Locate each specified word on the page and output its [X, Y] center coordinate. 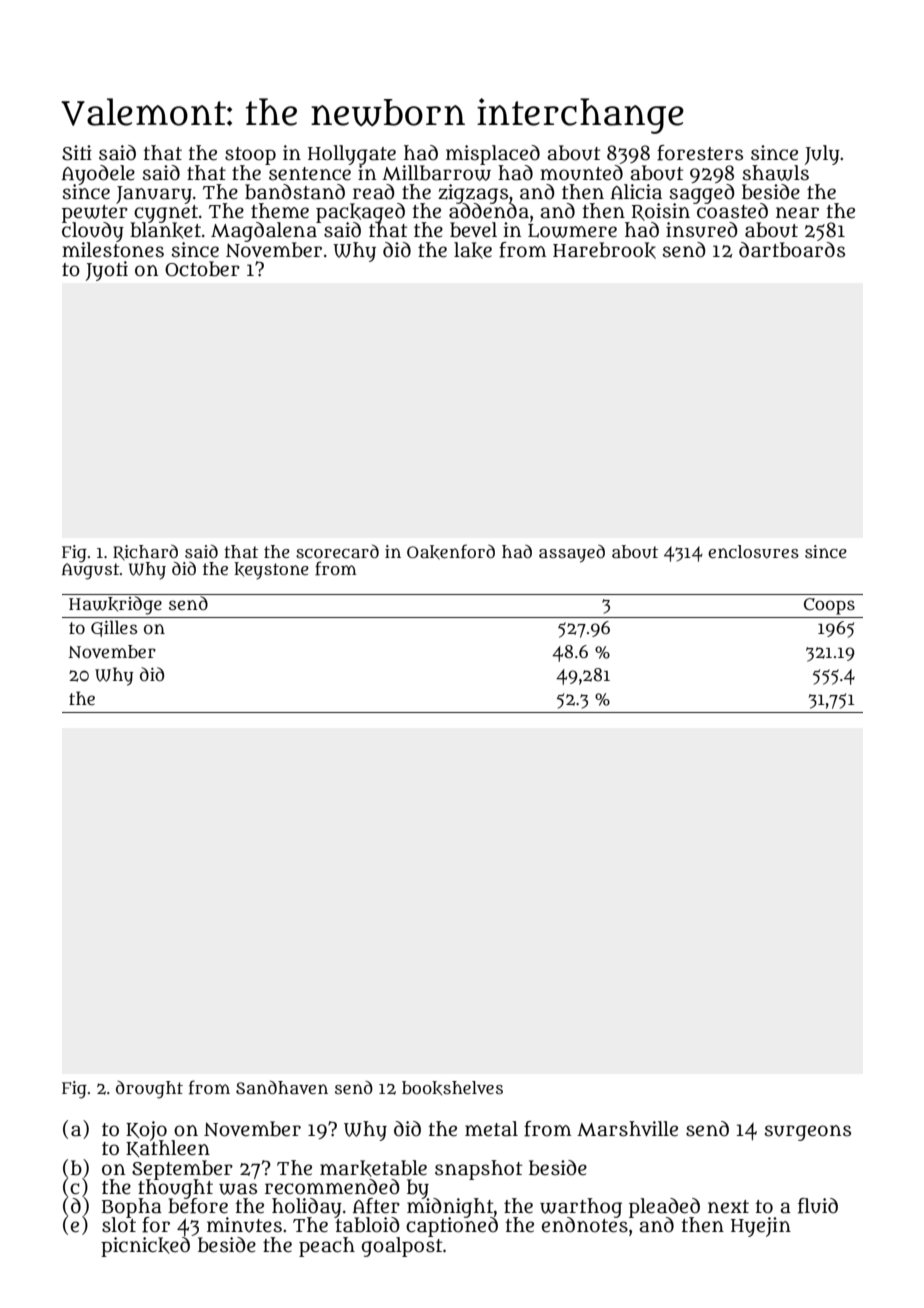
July [822, 155]
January [154, 195]
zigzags [473, 193]
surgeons [808, 1133]
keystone [271, 571]
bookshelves [452, 1088]
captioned [452, 1227]
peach [327, 1247]
